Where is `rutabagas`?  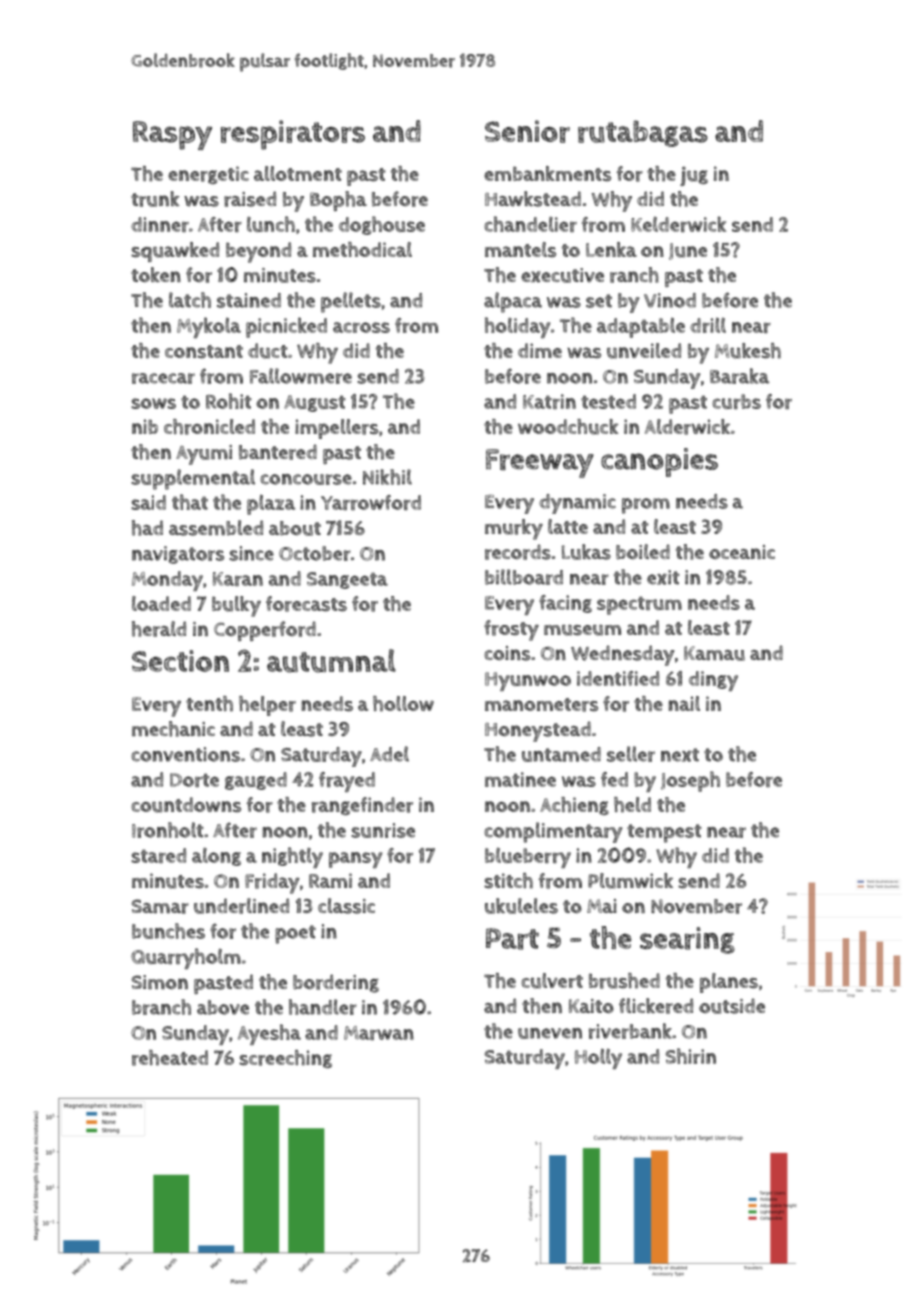 rutabagas is located at coordinates (643, 133).
